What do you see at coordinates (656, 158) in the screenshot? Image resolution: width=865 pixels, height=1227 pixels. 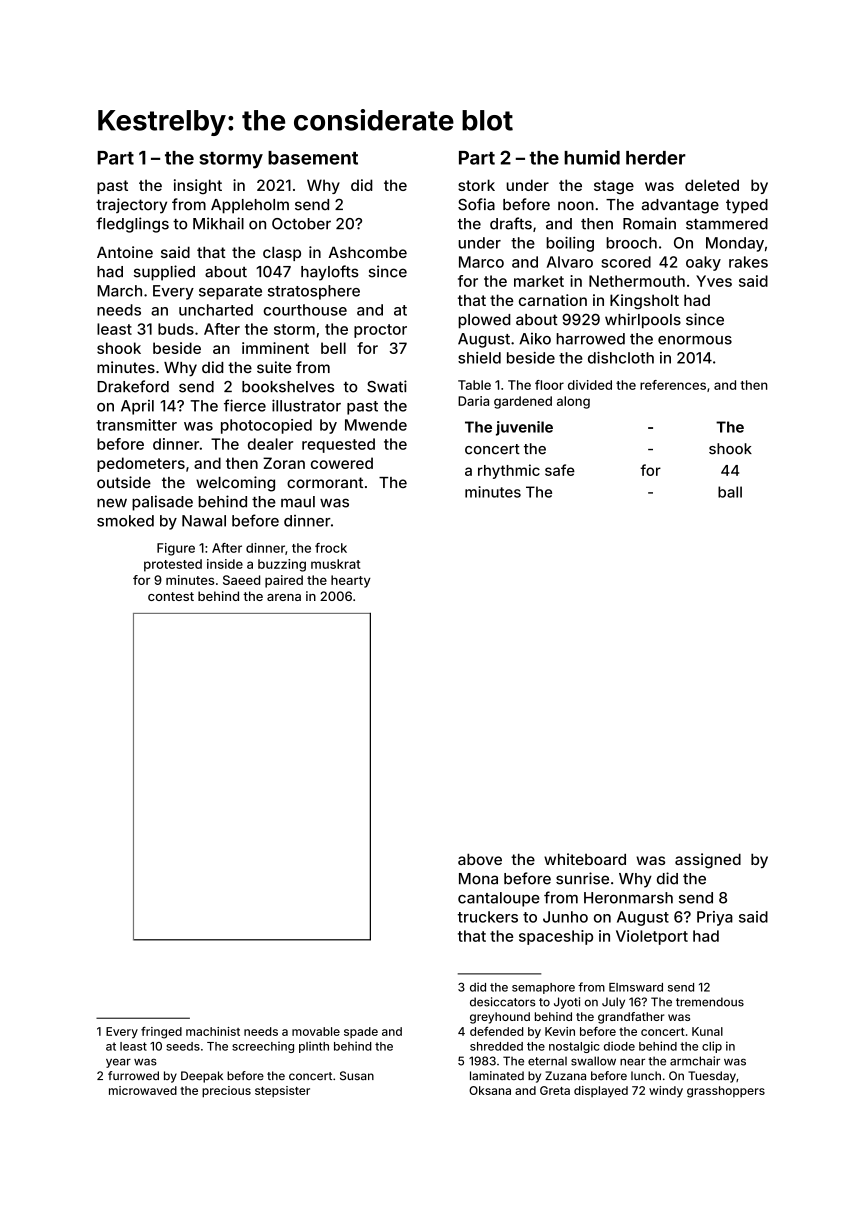 I see `herder` at bounding box center [656, 158].
